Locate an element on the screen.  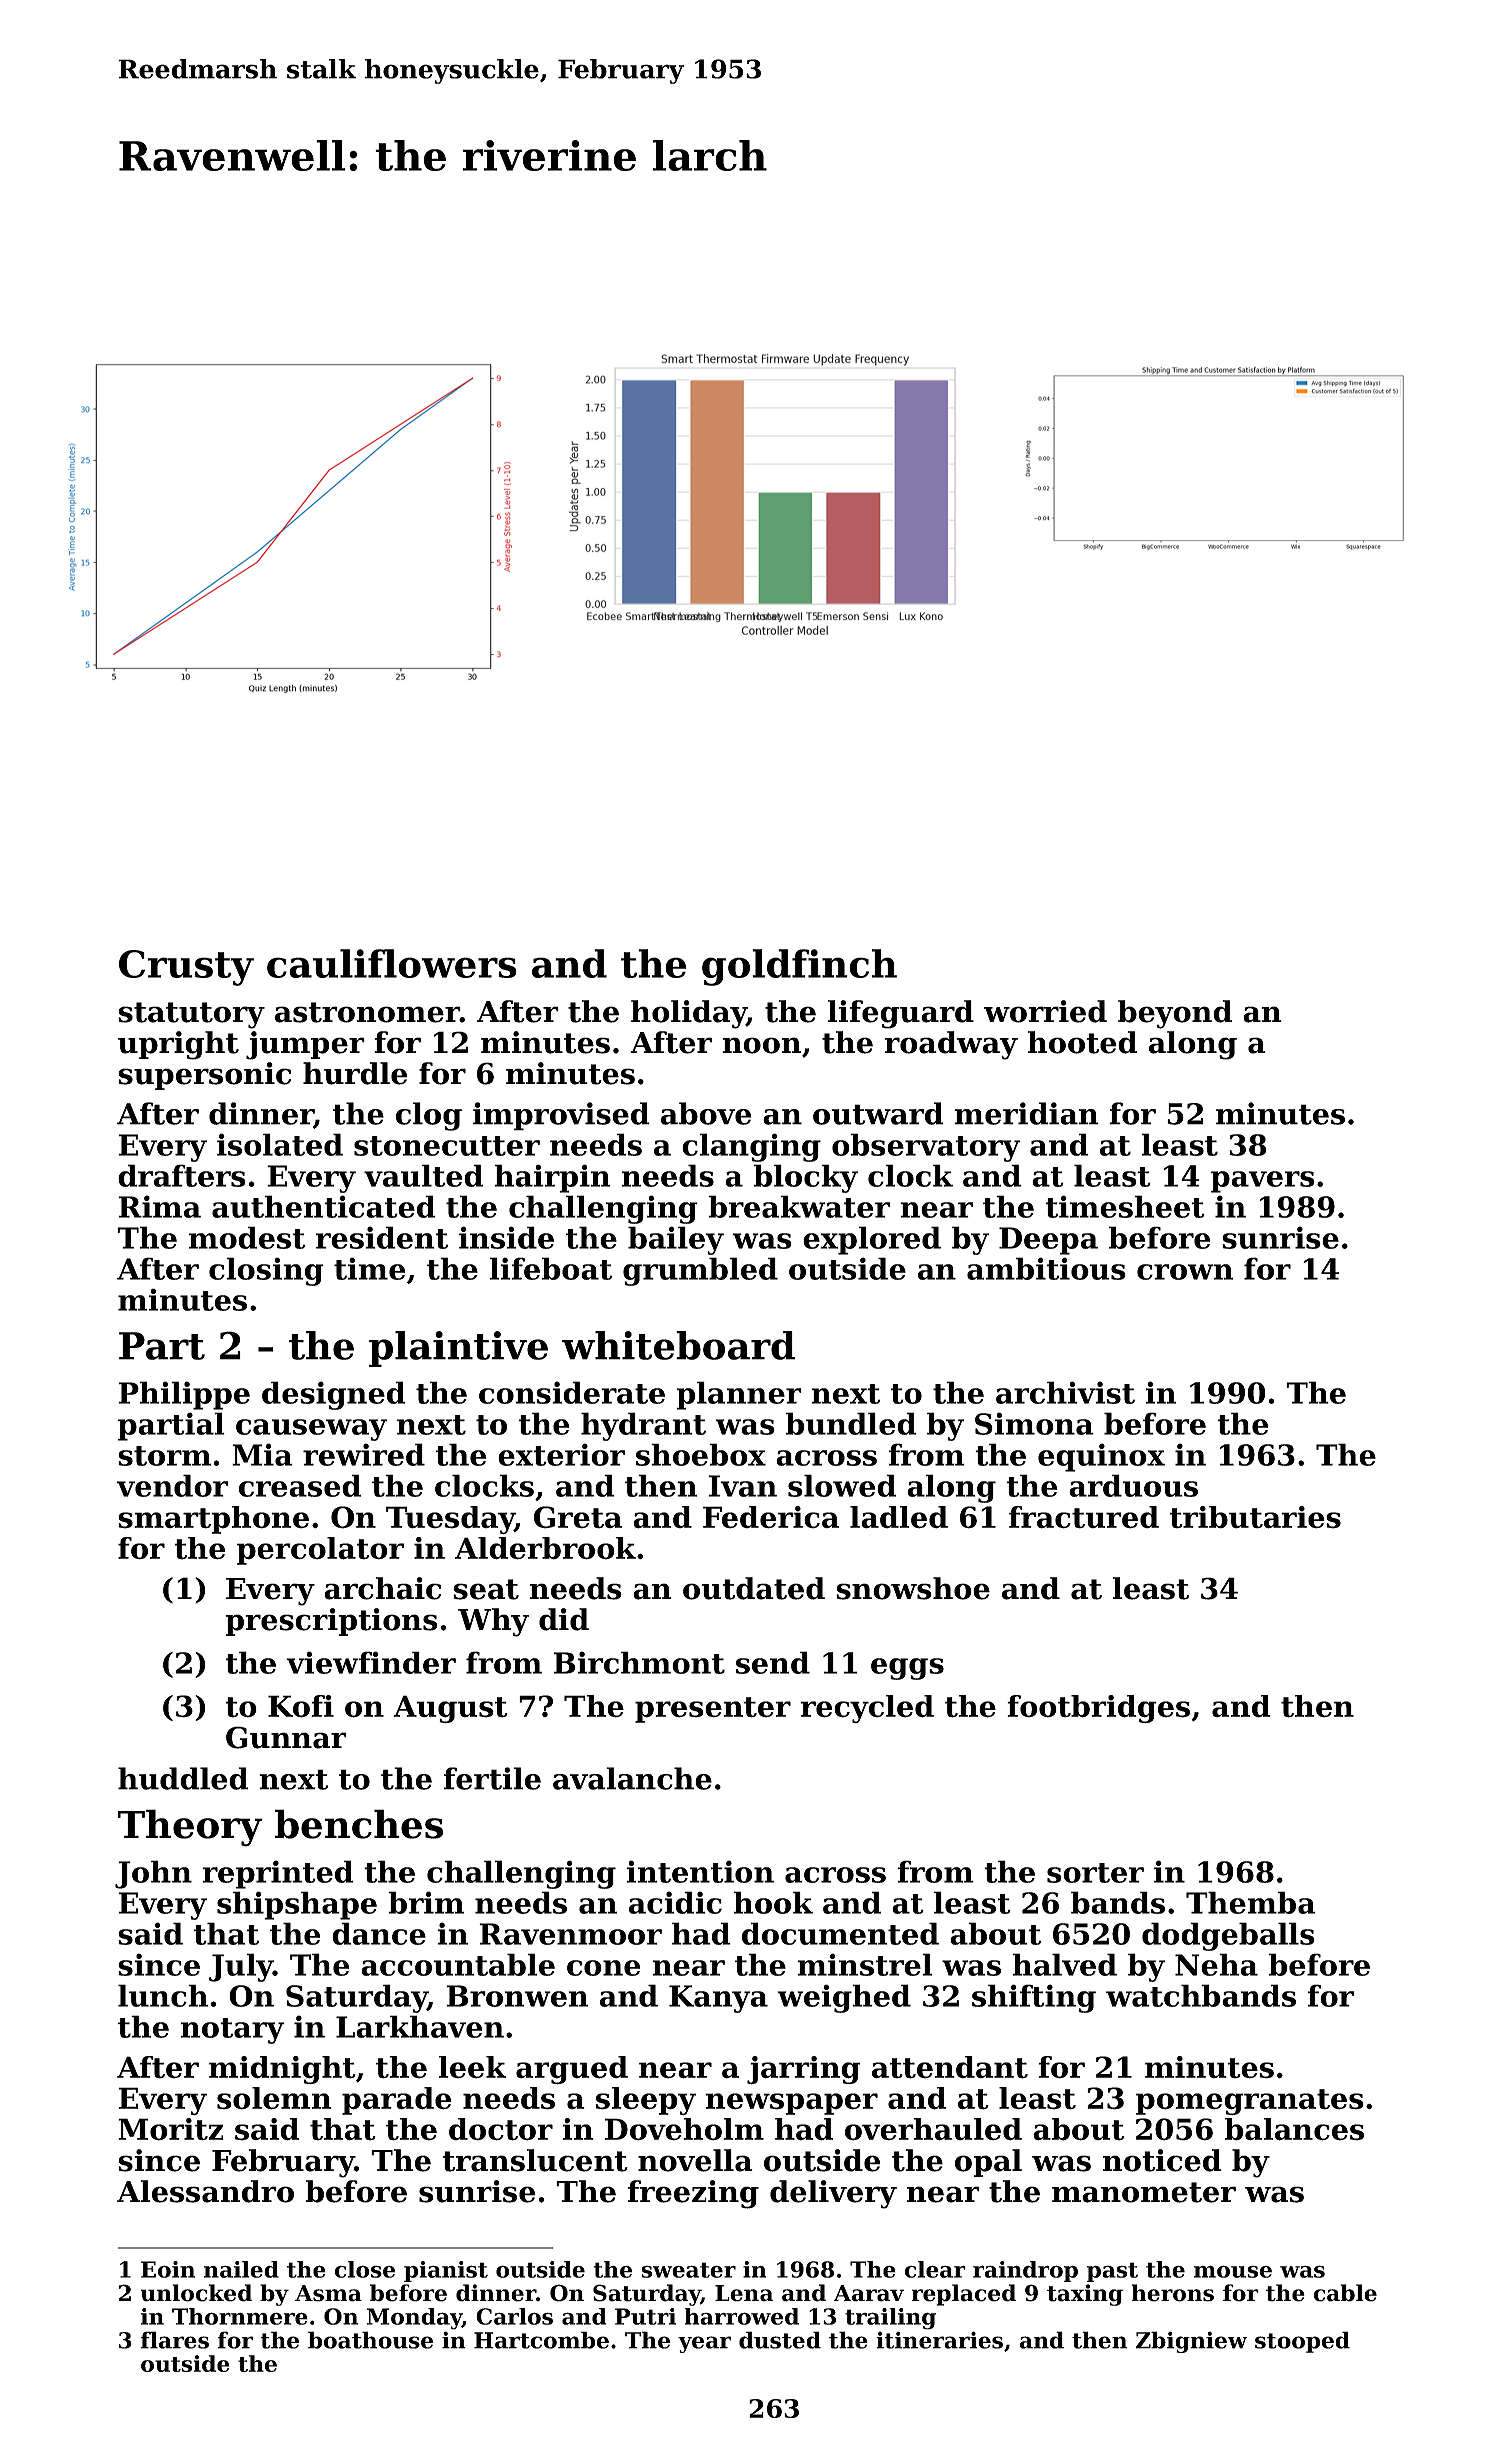
whiteboard is located at coordinates (678, 1345).
